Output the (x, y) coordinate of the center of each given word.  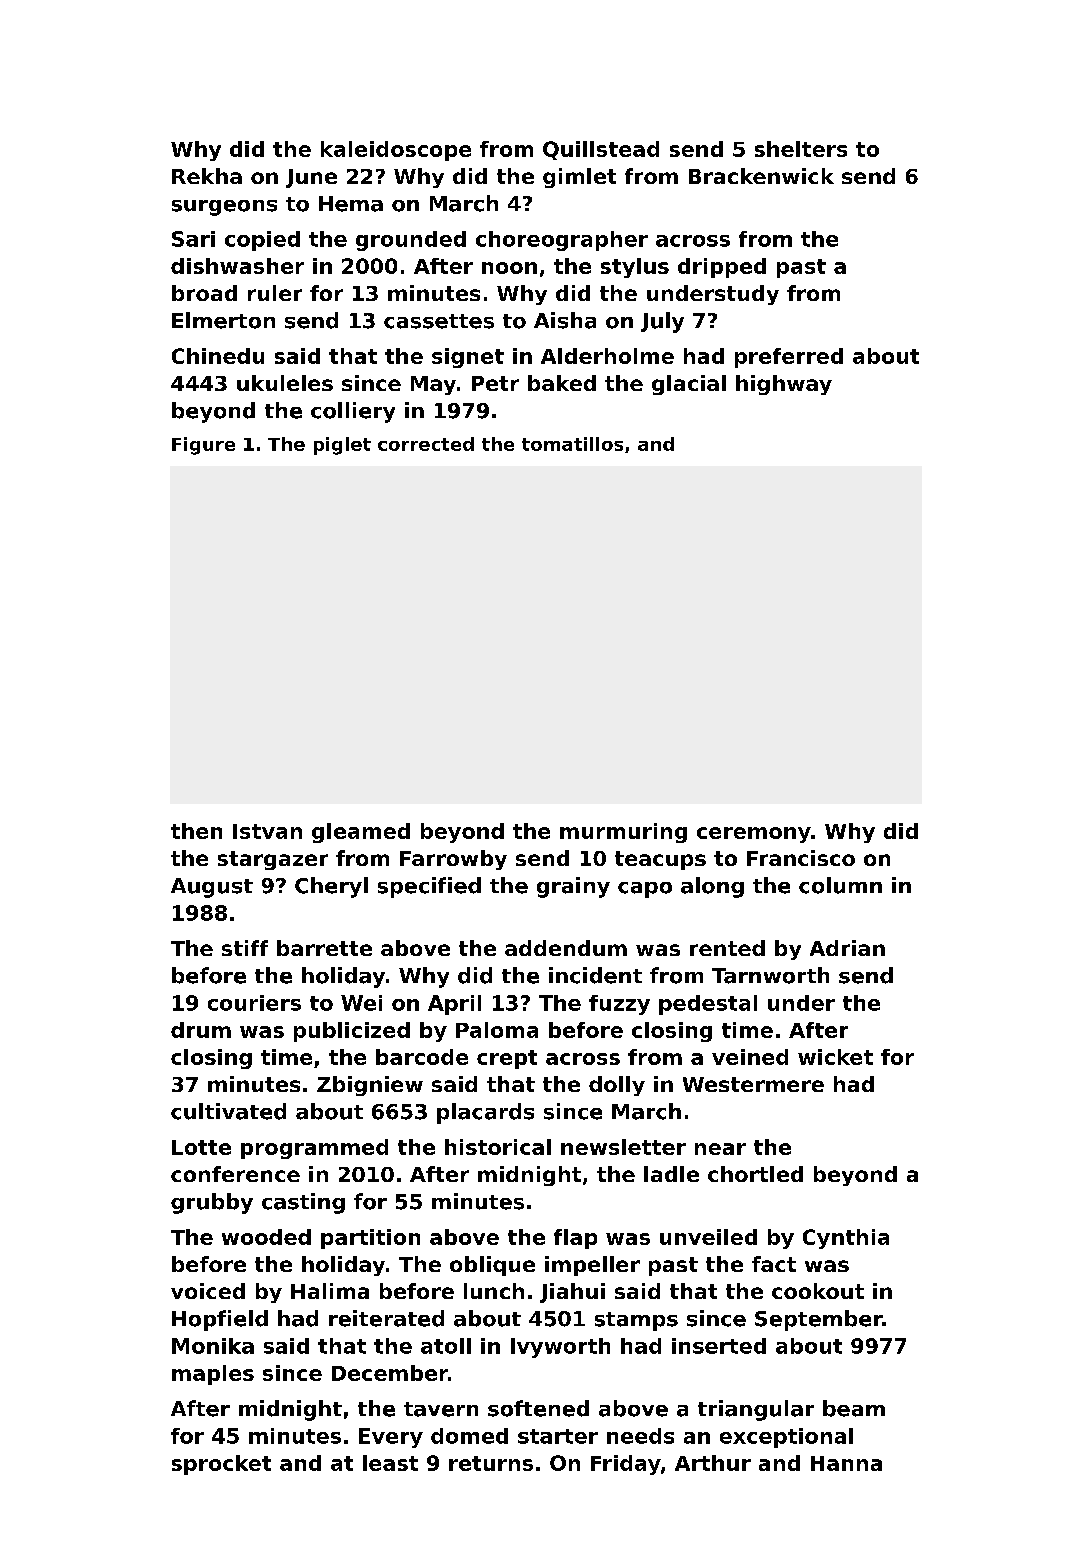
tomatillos (572, 444)
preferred (789, 358)
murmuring (623, 833)
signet (468, 358)
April (454, 1005)
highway (784, 385)
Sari (193, 239)
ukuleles (285, 383)
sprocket (221, 1465)
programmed (314, 1149)
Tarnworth (770, 975)
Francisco (801, 858)
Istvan (267, 831)
